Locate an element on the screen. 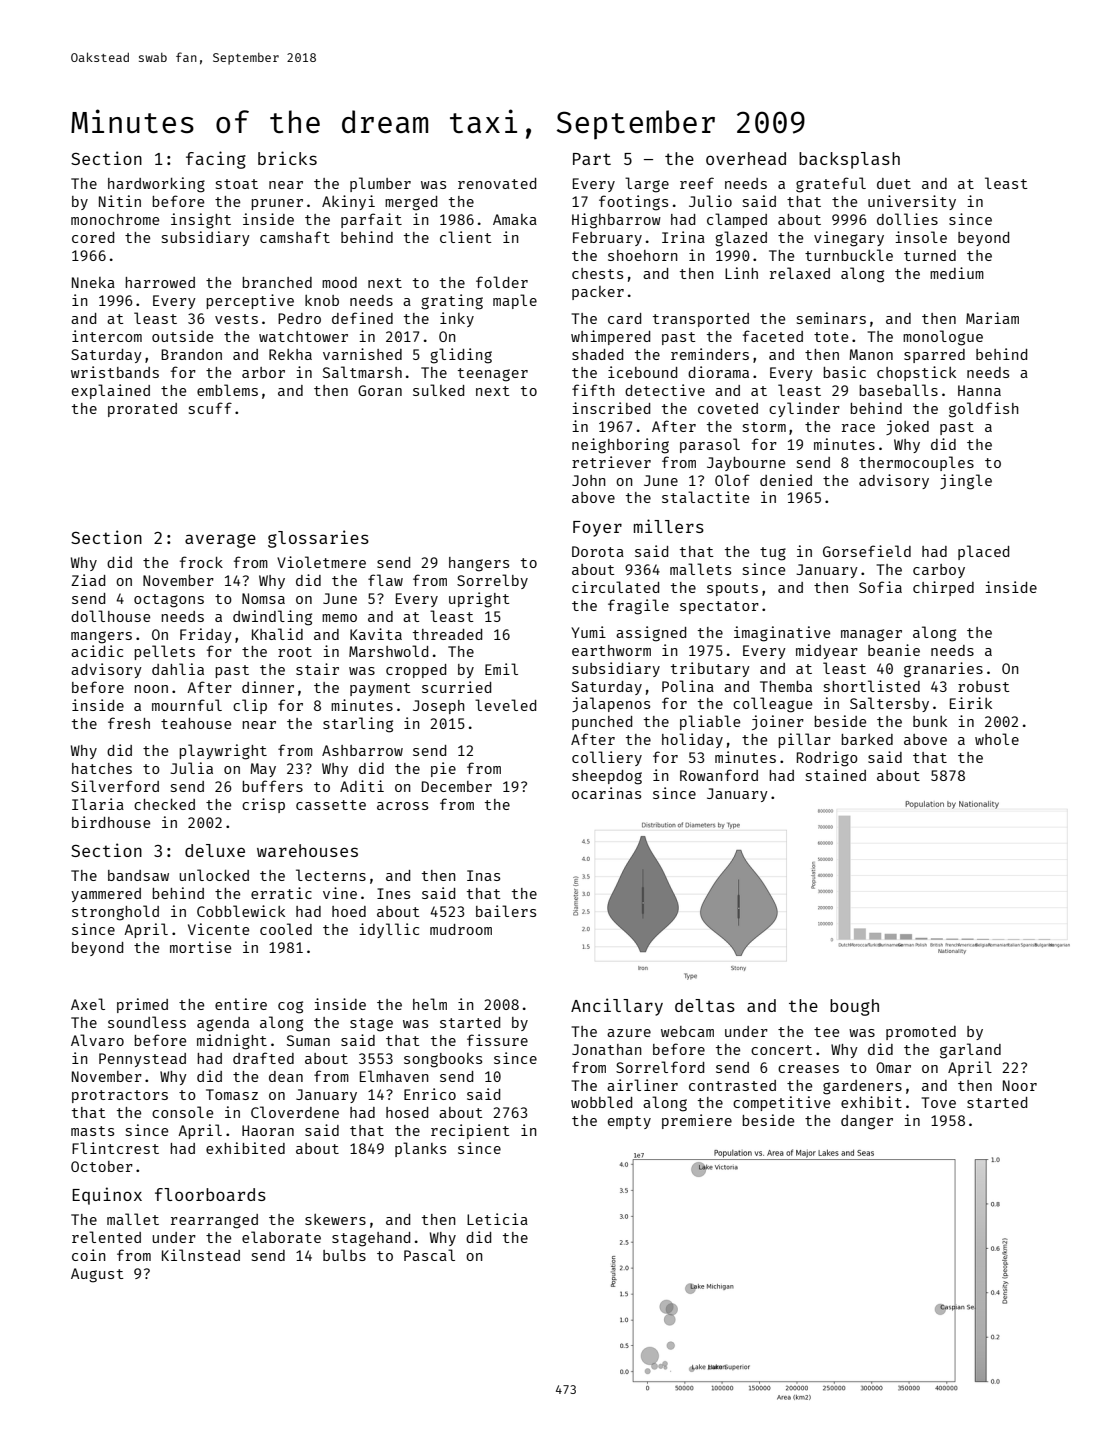 This screenshot has width=1110, height=1437. Pascal is located at coordinates (429, 1255).
